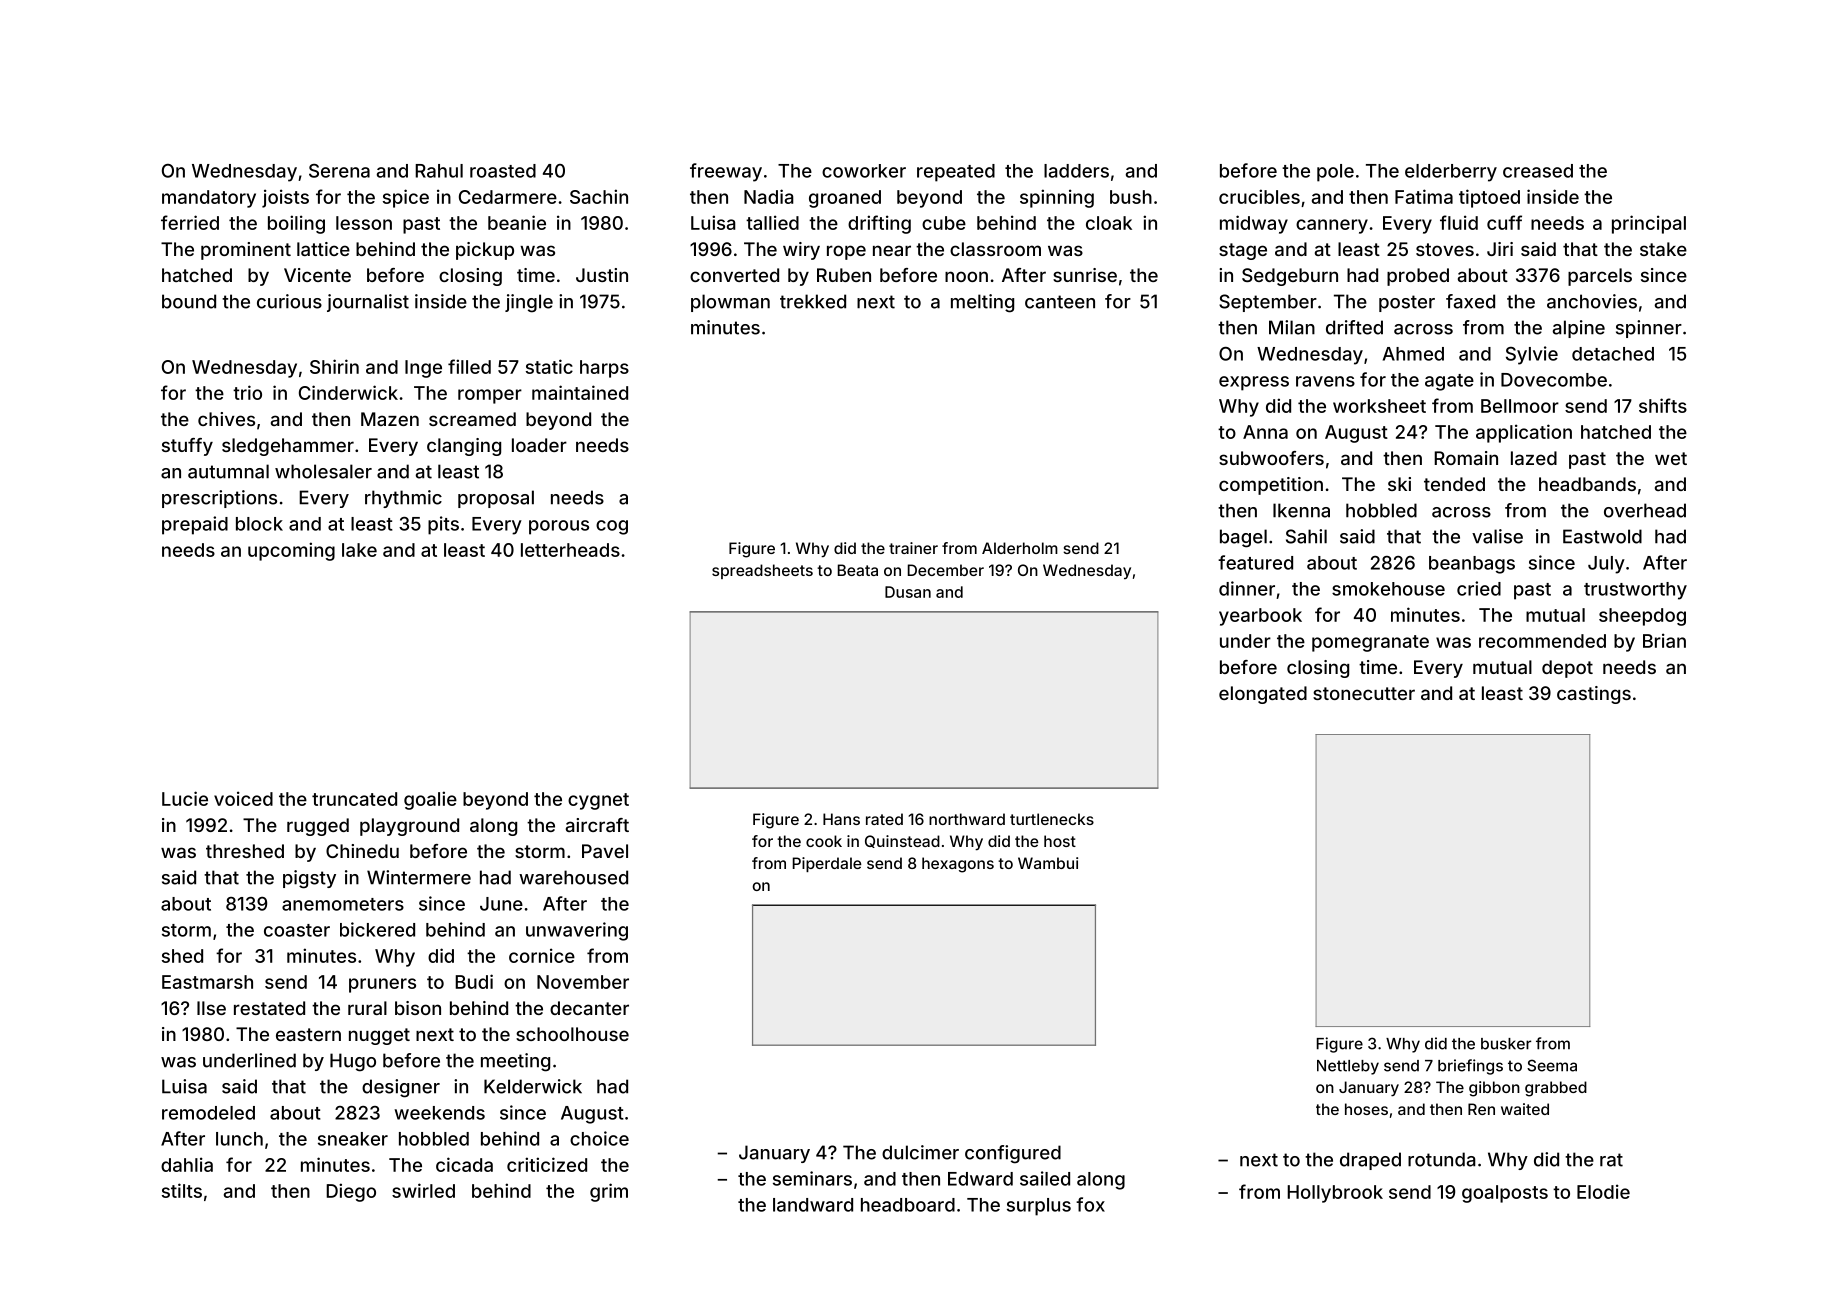  Describe the element at coordinates (609, 1192) in the document. I see `grim` at that location.
